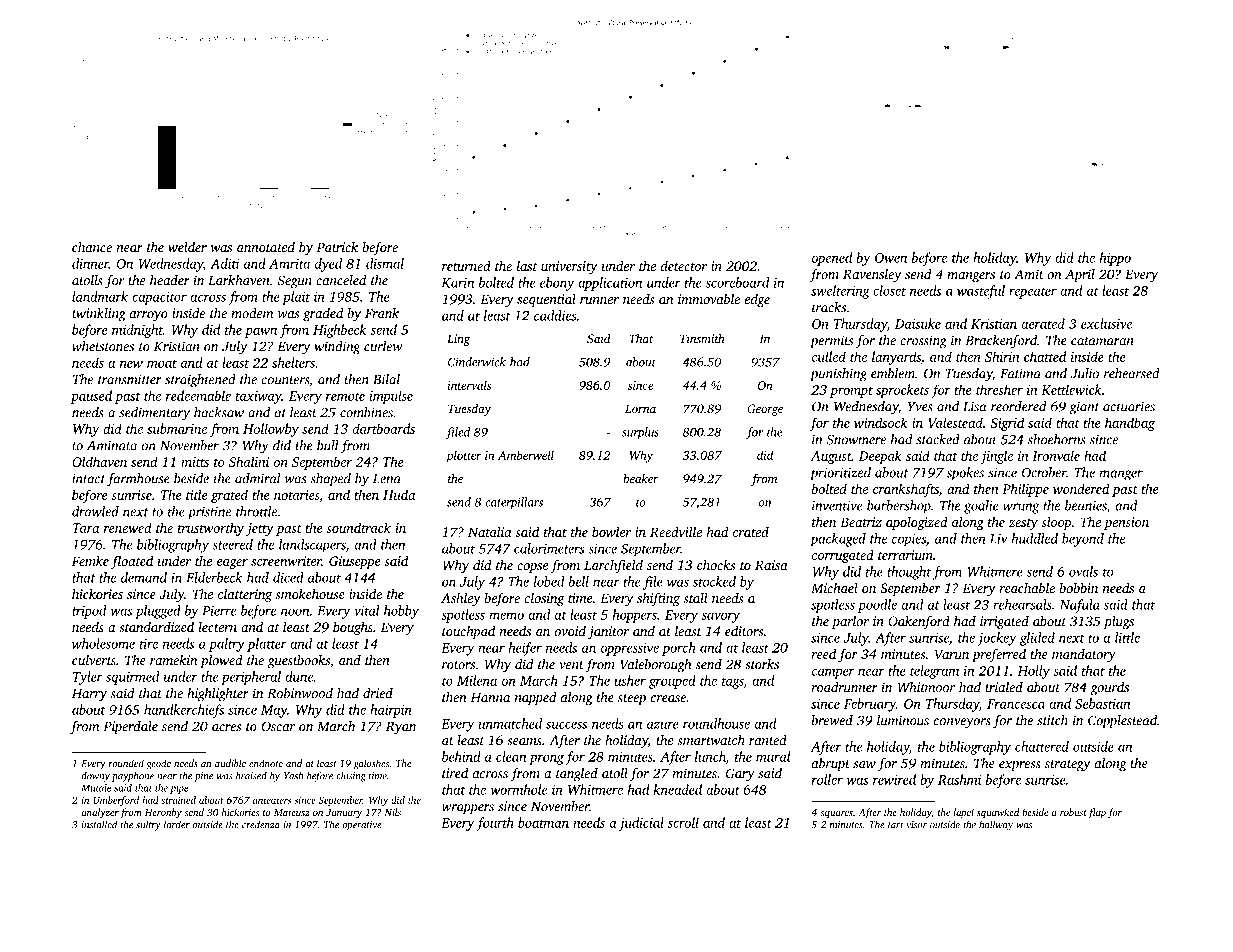  Describe the element at coordinates (1126, 523) in the screenshot. I see `pension` at that location.
